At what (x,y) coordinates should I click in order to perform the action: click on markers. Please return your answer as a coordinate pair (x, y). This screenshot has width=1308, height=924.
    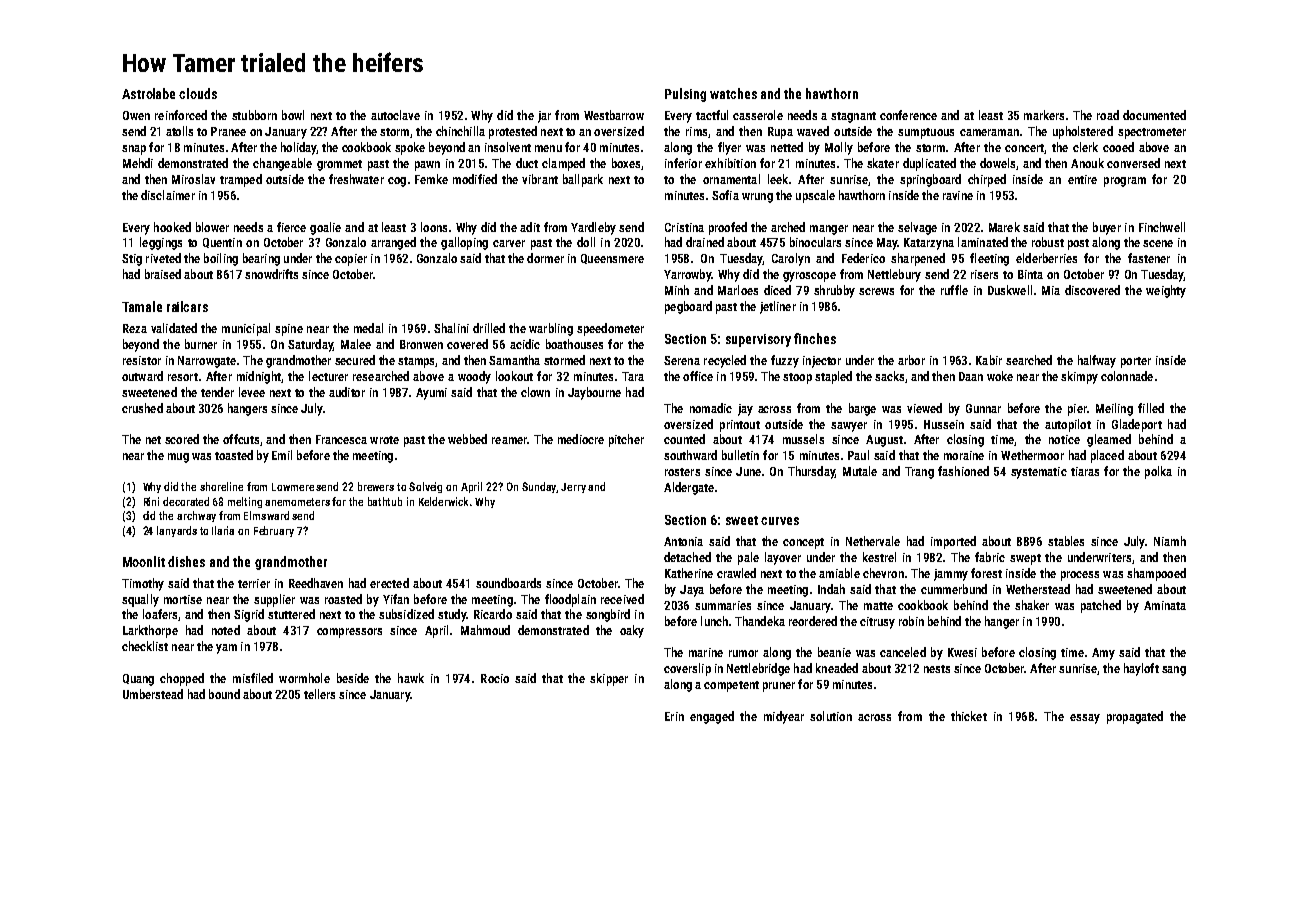
    Looking at the image, I should click on (1044, 115).
